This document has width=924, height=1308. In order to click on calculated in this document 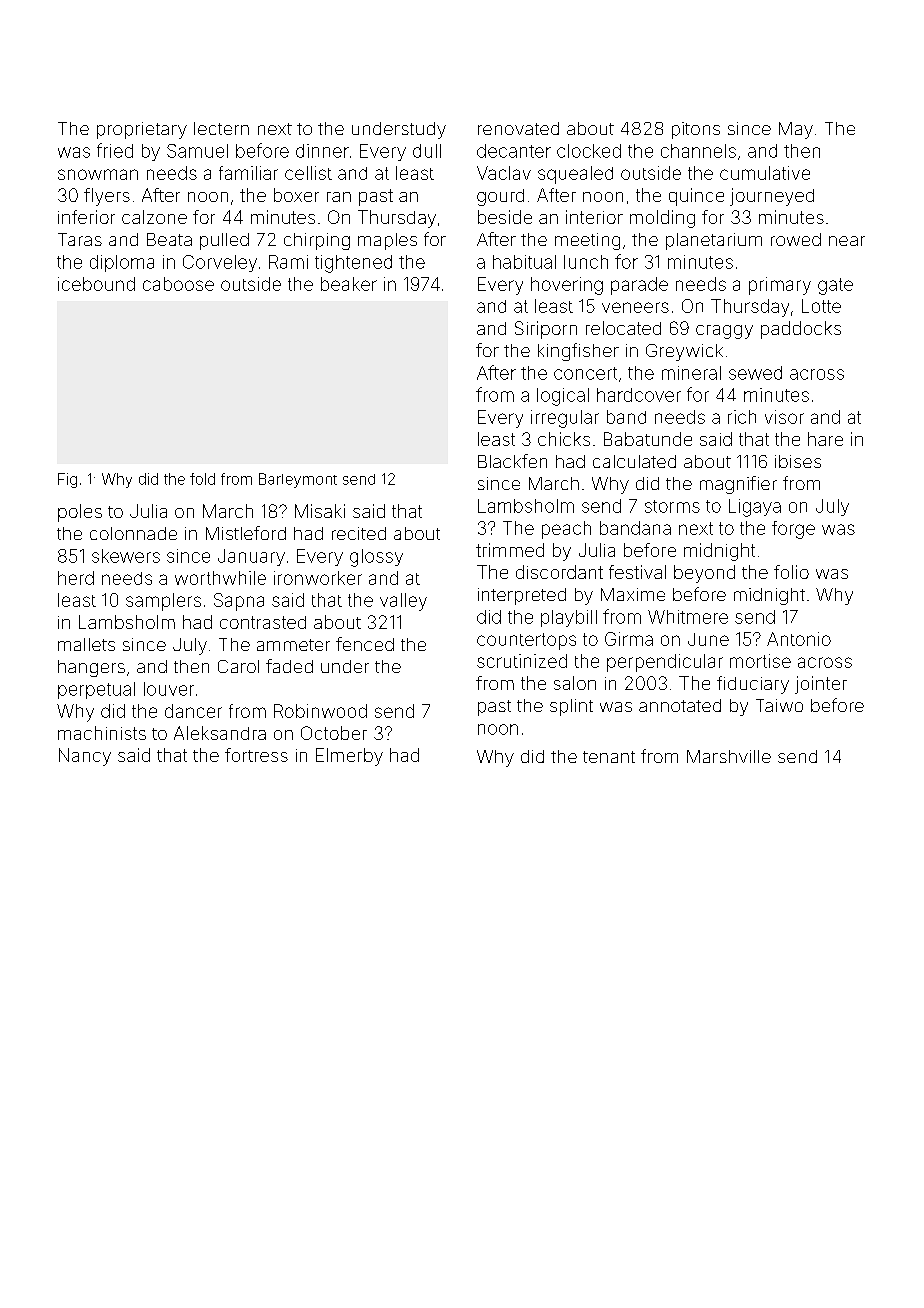, I will do `click(634, 461)`.
